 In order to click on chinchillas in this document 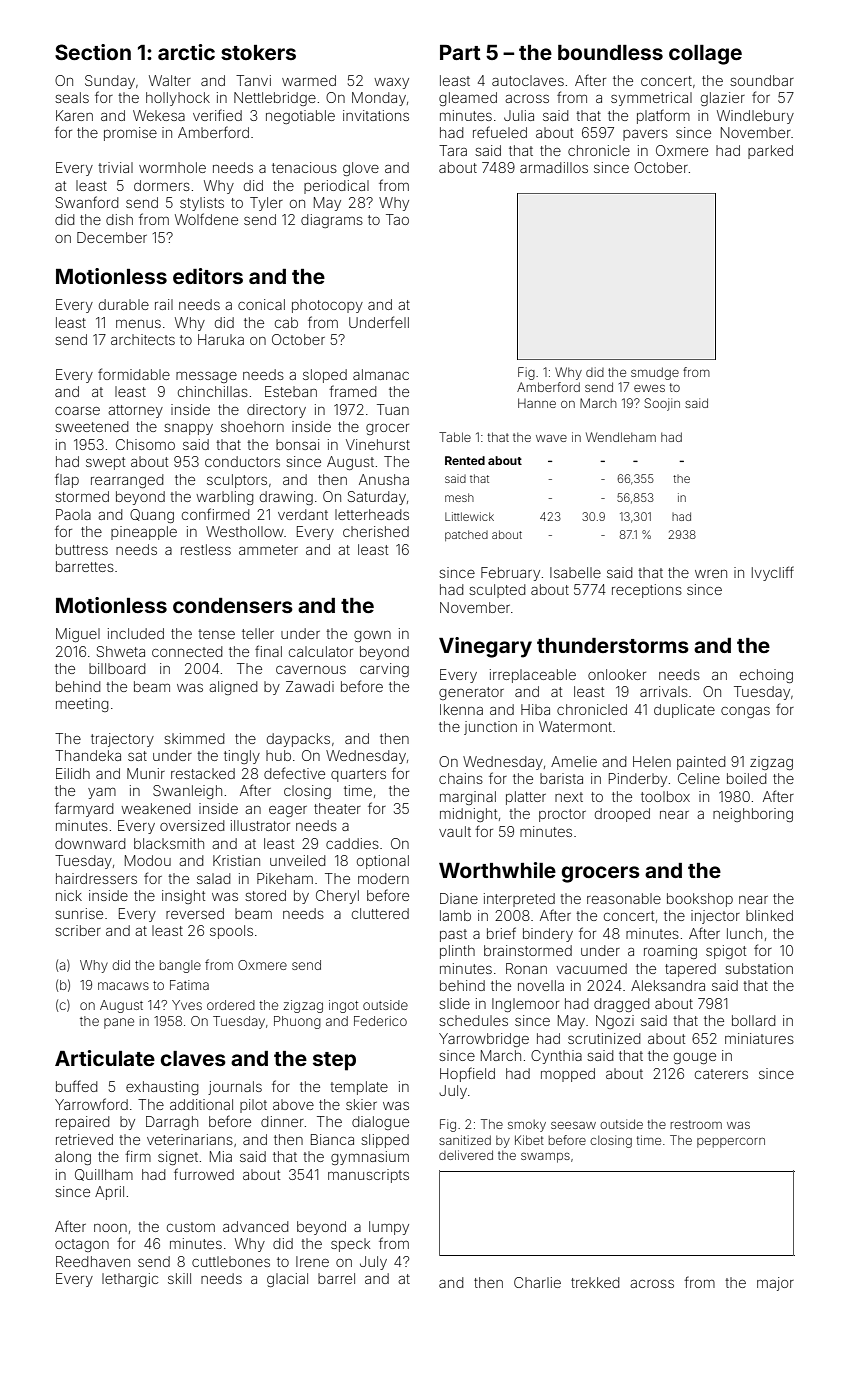, I will do `click(213, 391)`.
